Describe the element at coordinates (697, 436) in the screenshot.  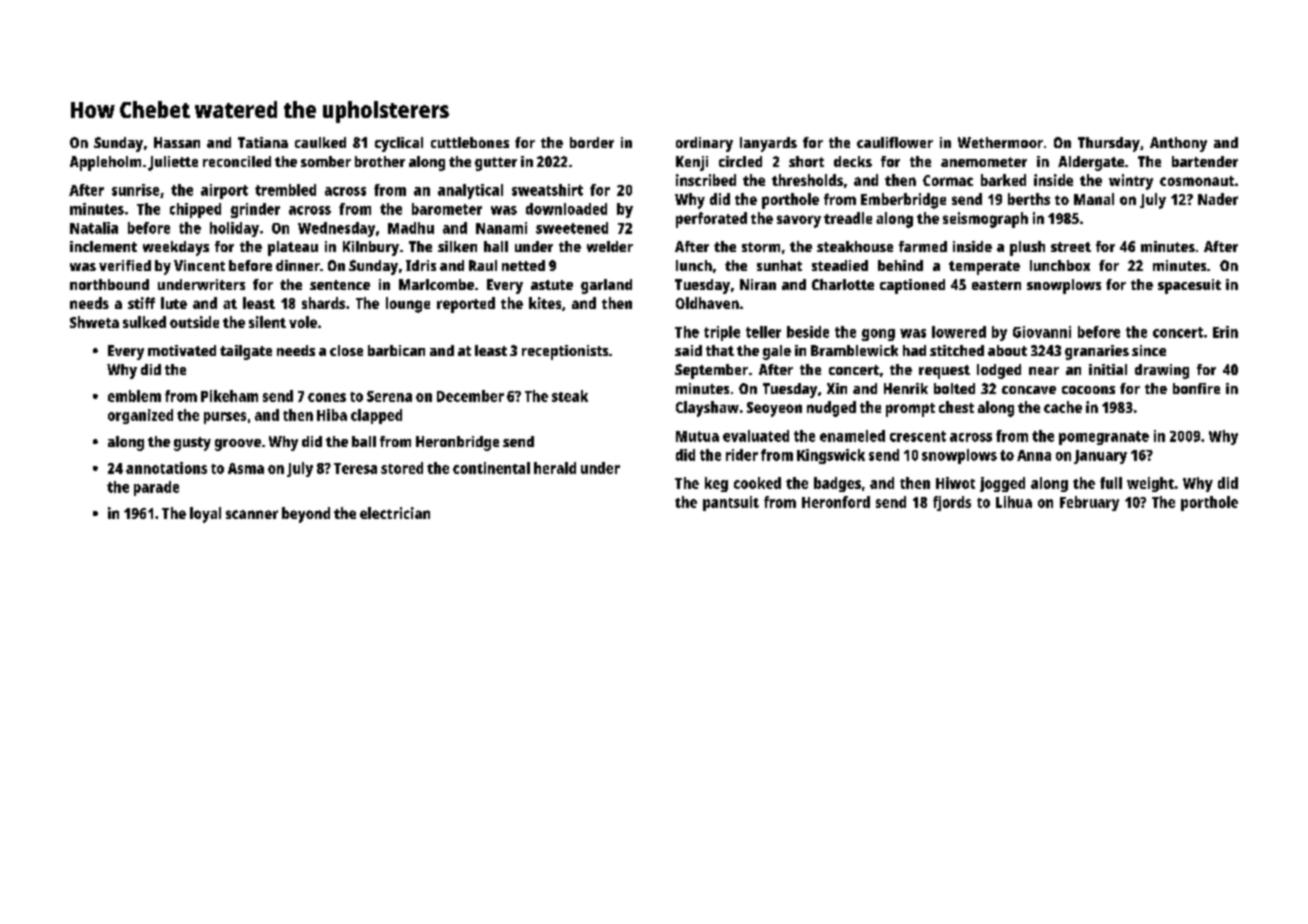
I see `Mutua` at that location.
